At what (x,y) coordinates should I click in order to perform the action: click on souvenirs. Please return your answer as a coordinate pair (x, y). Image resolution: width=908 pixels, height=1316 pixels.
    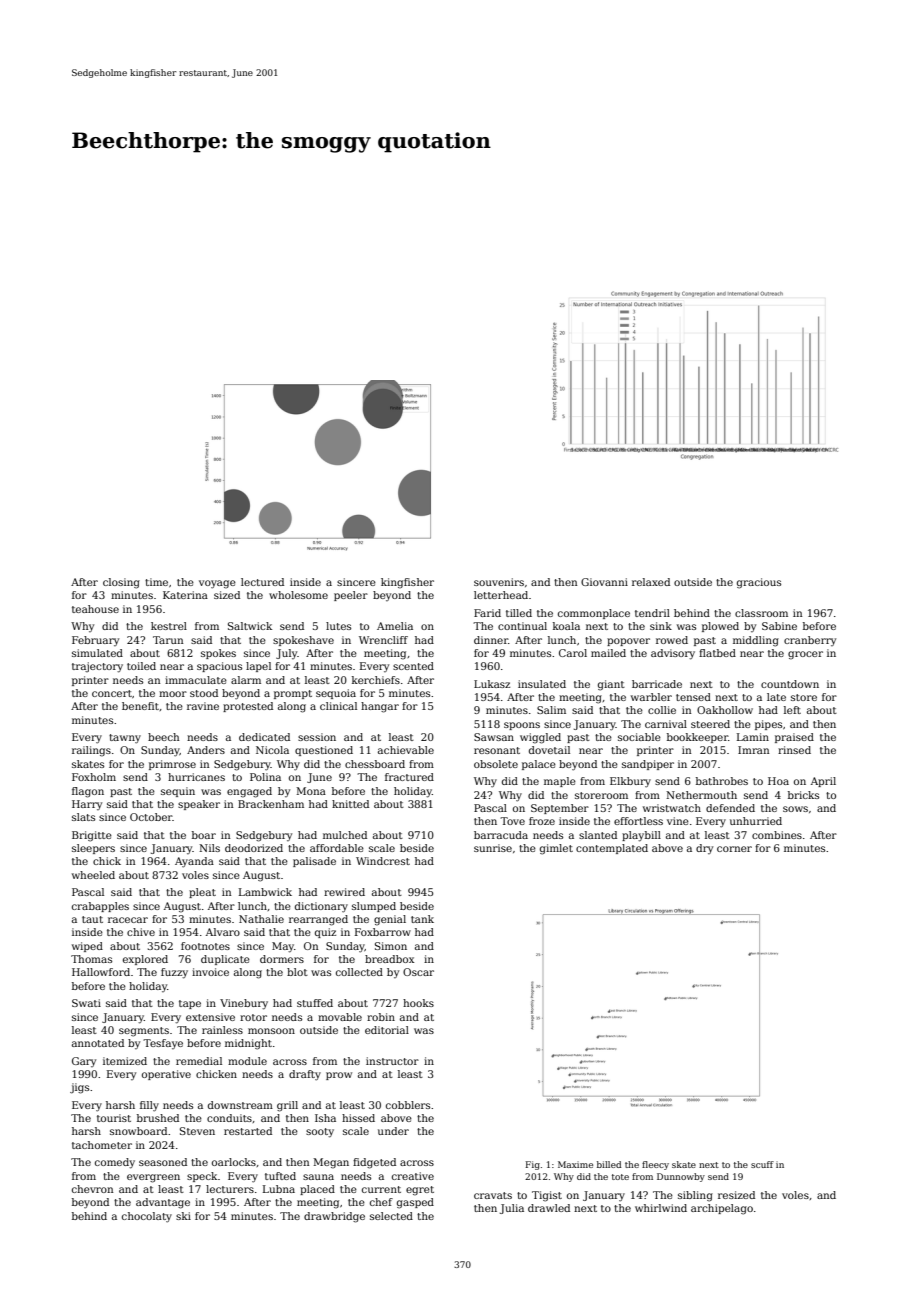
    Looking at the image, I should click on (499, 582).
